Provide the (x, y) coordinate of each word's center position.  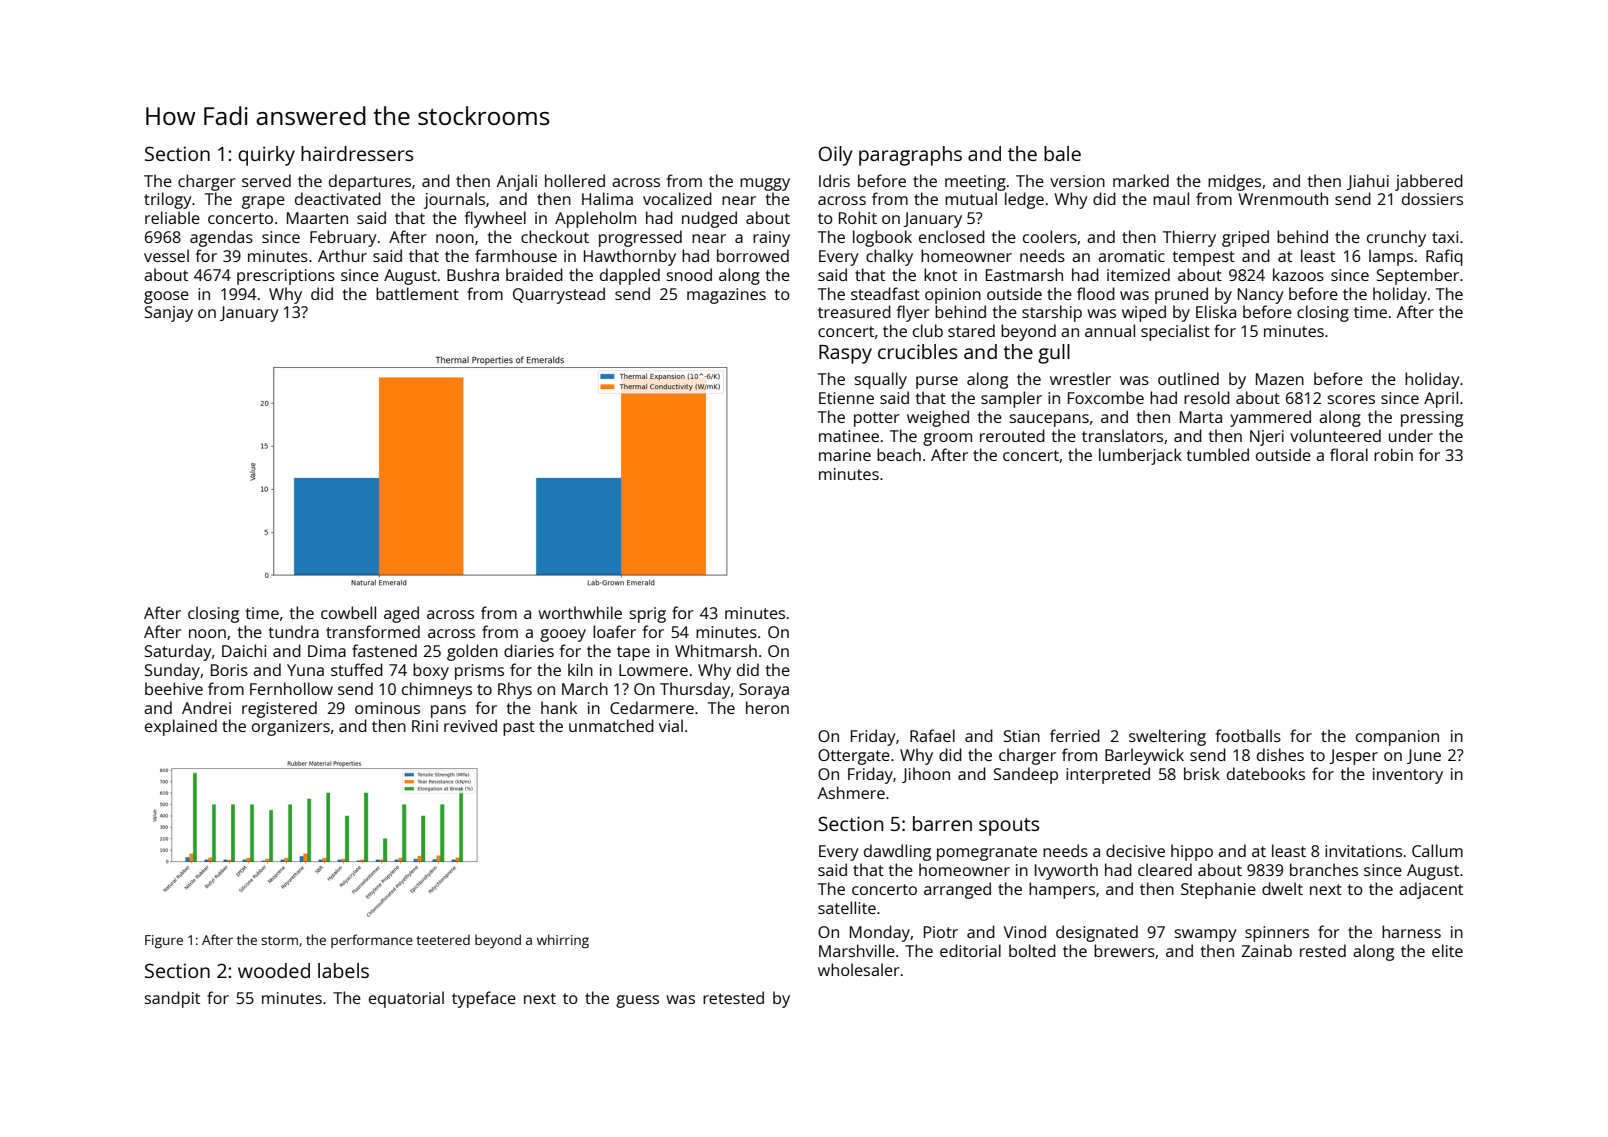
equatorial (406, 999)
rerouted (1012, 435)
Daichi (244, 650)
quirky (266, 156)
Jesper (1353, 757)
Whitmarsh (716, 650)
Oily (836, 156)
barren (942, 823)
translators (1122, 435)
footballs (1248, 735)
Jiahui (1368, 182)
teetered (443, 939)
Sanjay (169, 314)
